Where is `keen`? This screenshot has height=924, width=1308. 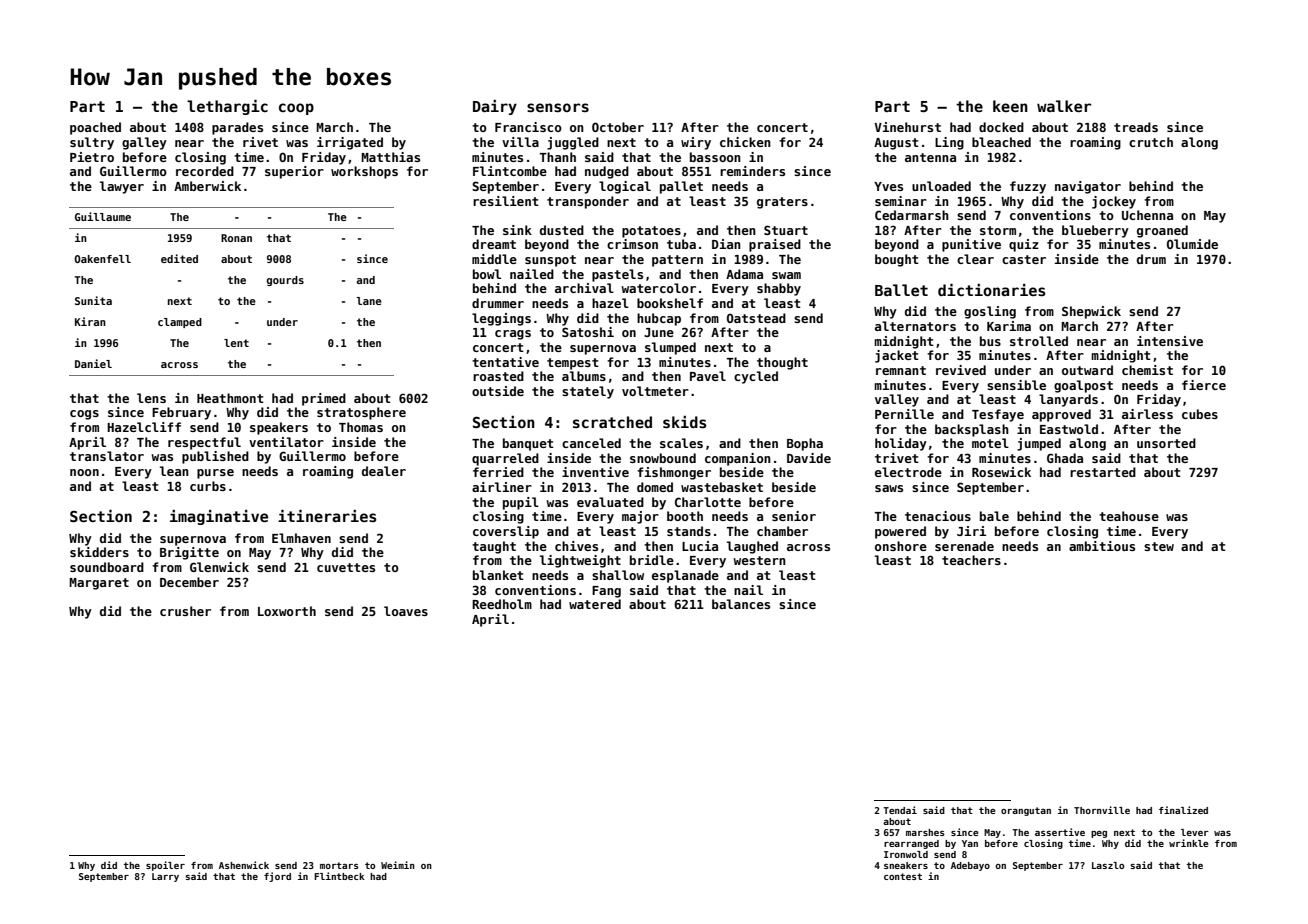
keen is located at coordinates (1010, 106).
